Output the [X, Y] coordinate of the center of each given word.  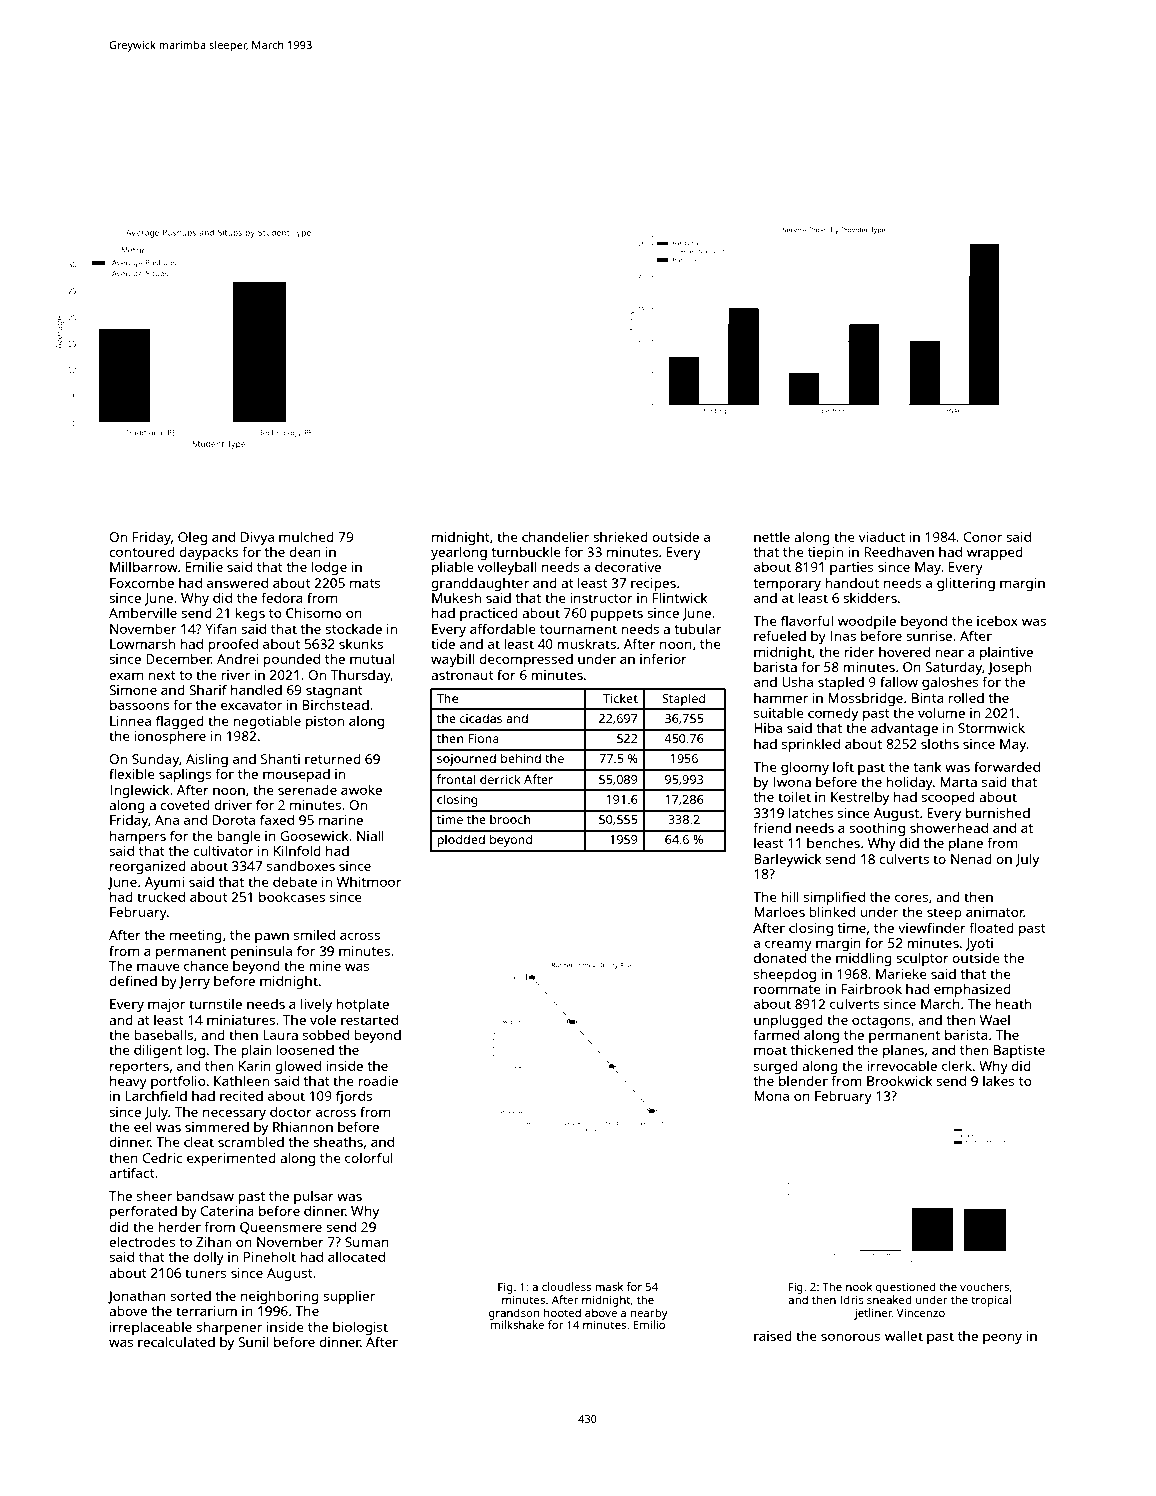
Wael [995, 1019]
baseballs [163, 1034]
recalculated [176, 1341]
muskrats [586, 643]
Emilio [649, 1324]
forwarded [1007, 766]
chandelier [555, 536]
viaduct [882, 537]
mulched [306, 536]
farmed [776, 1034]
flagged [180, 722]
